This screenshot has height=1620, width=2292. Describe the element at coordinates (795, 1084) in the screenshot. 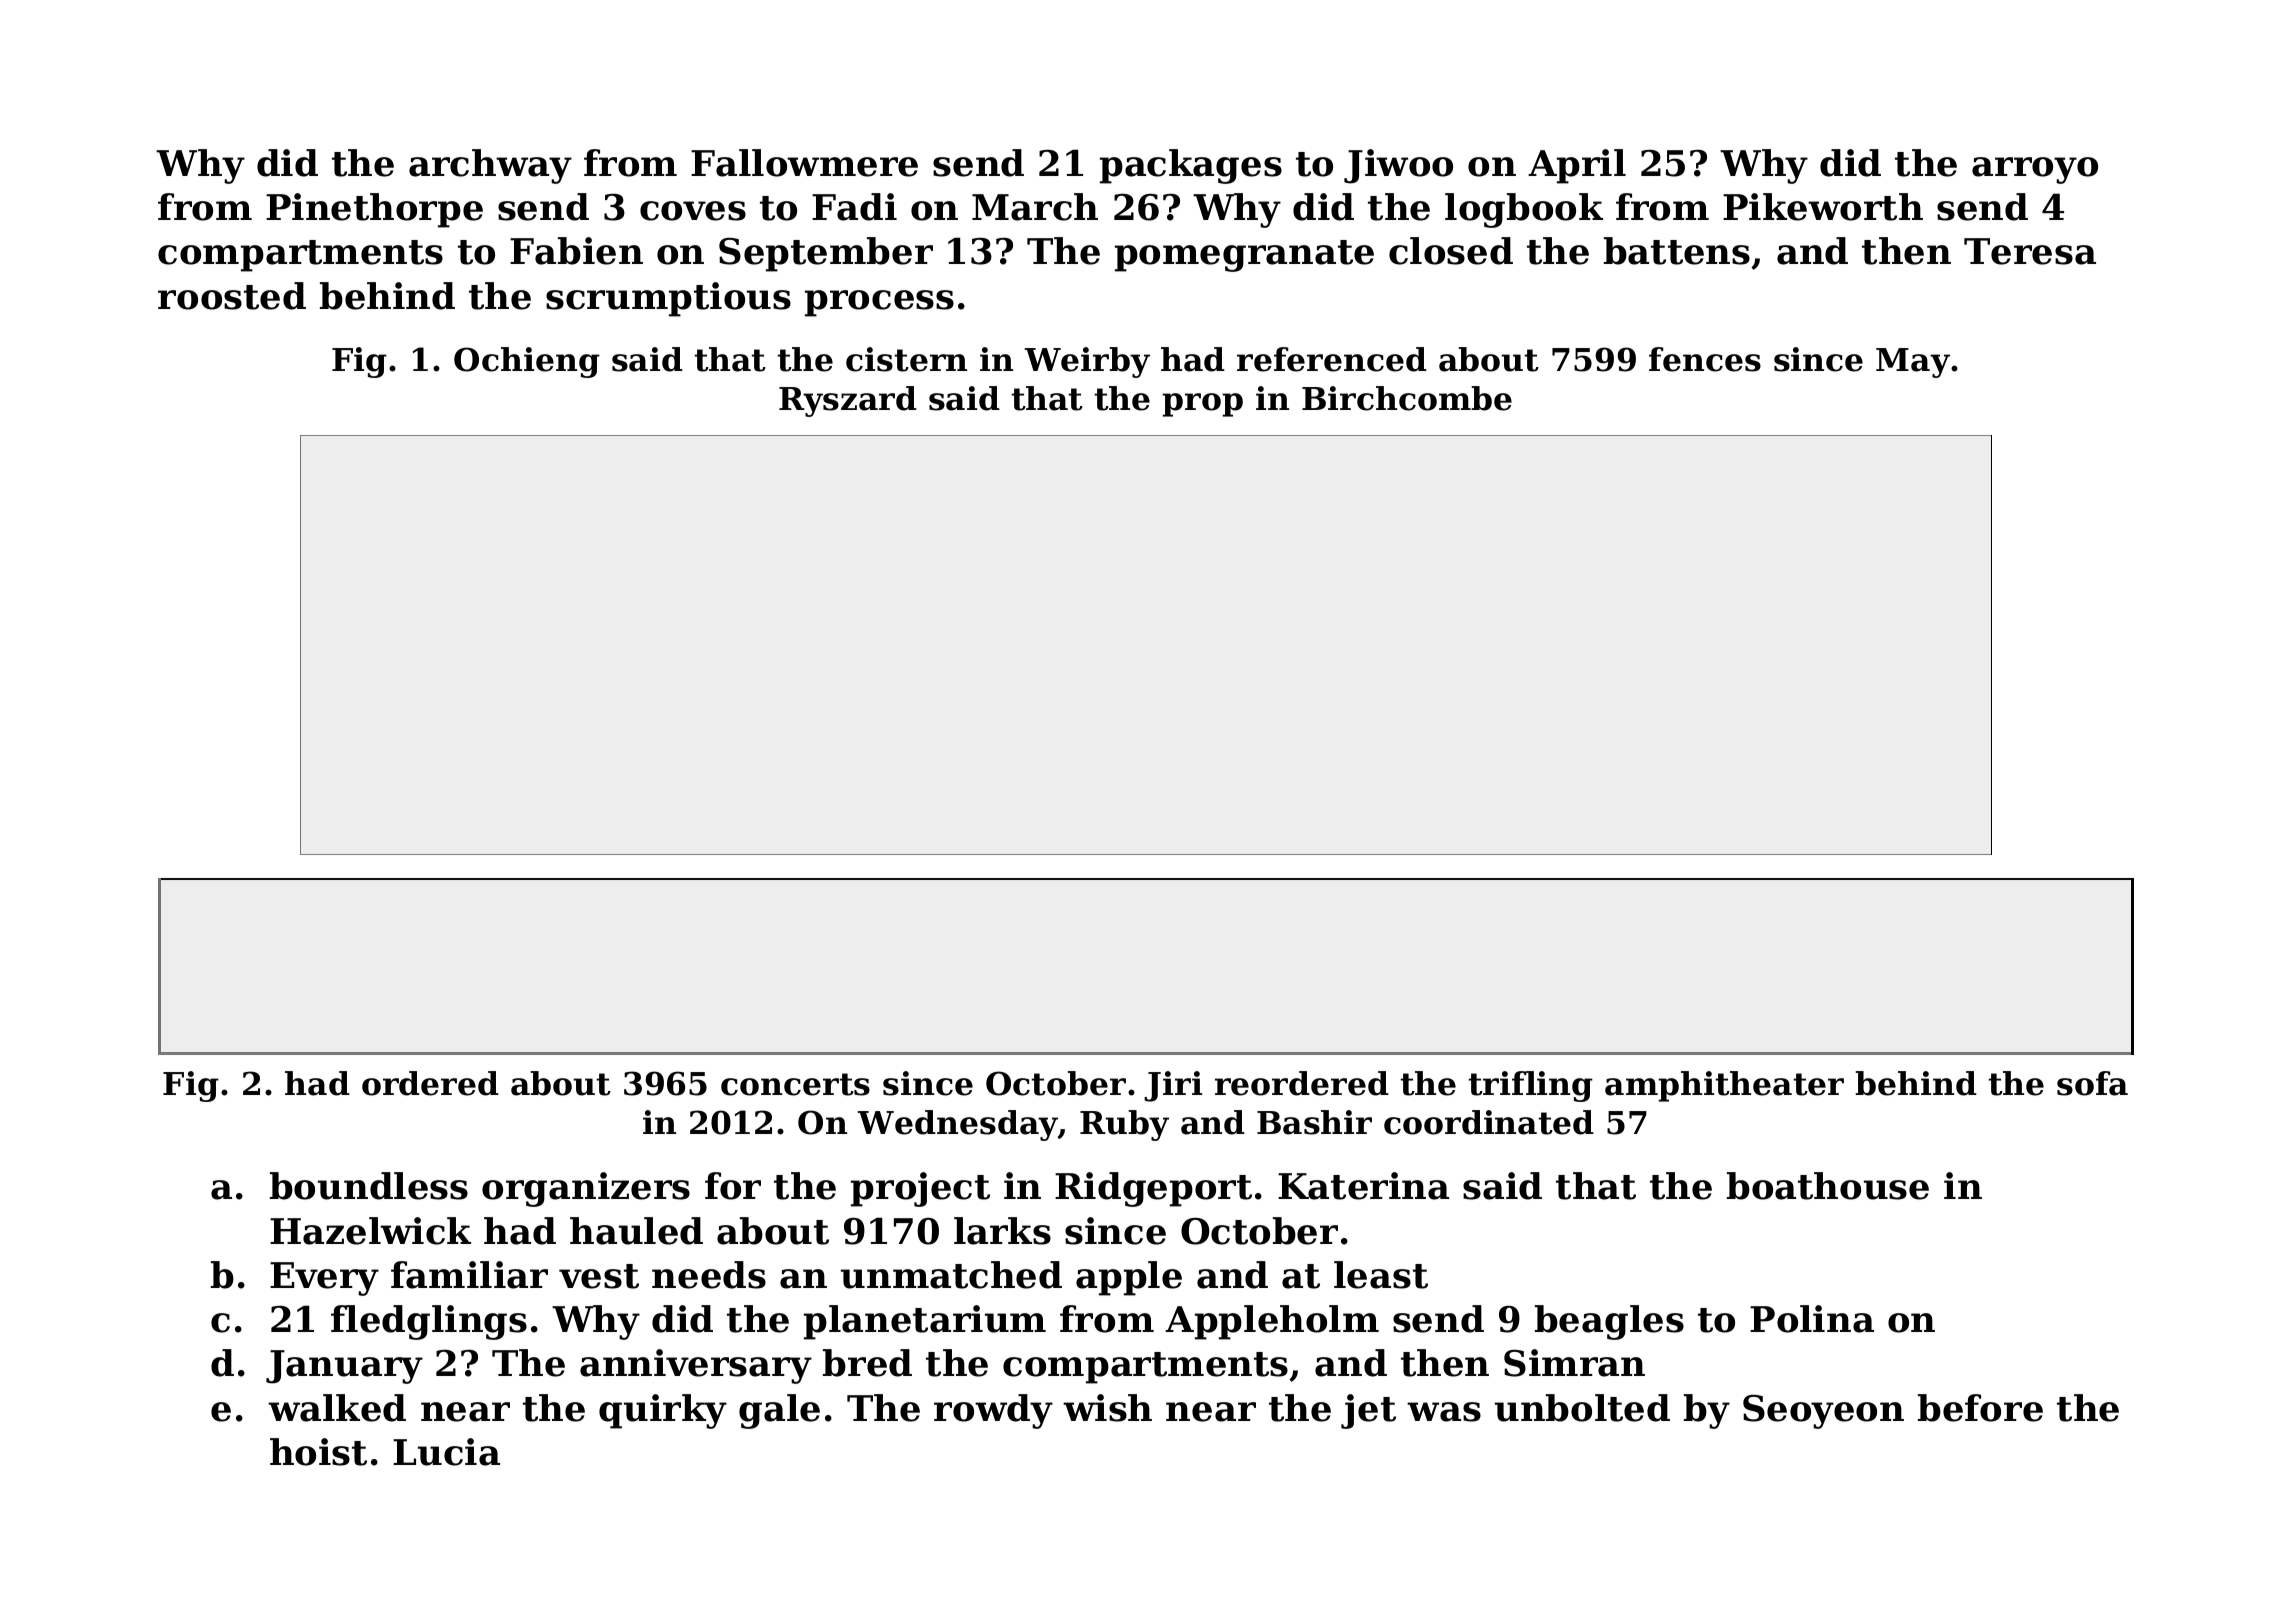

I see `concerts` at that location.
